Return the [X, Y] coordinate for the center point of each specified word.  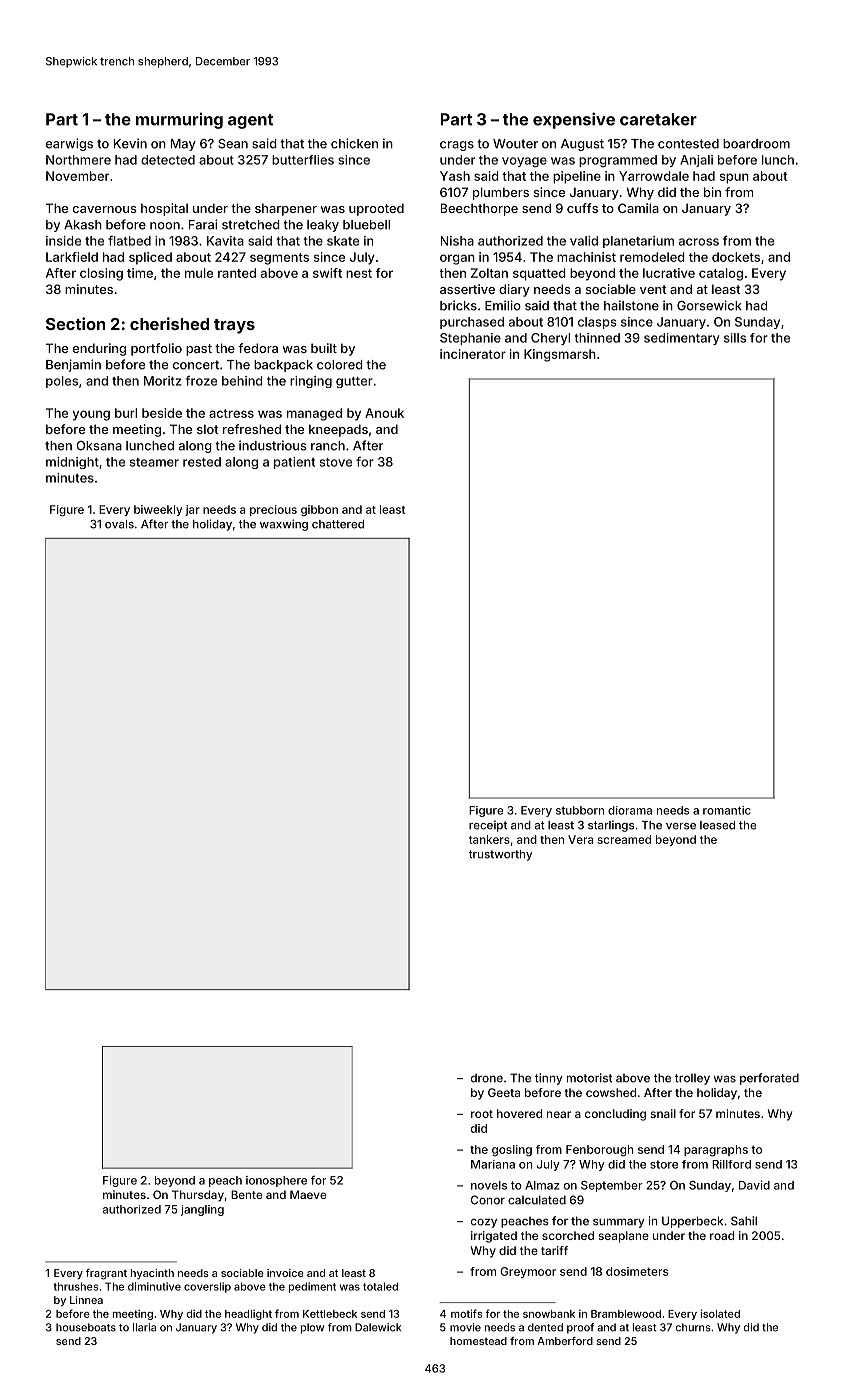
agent [250, 121]
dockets [736, 257]
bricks [458, 305]
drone [487, 1078]
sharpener [286, 209]
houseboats [86, 1327]
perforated [769, 1079]
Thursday [198, 1196]
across [699, 242]
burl [126, 413]
